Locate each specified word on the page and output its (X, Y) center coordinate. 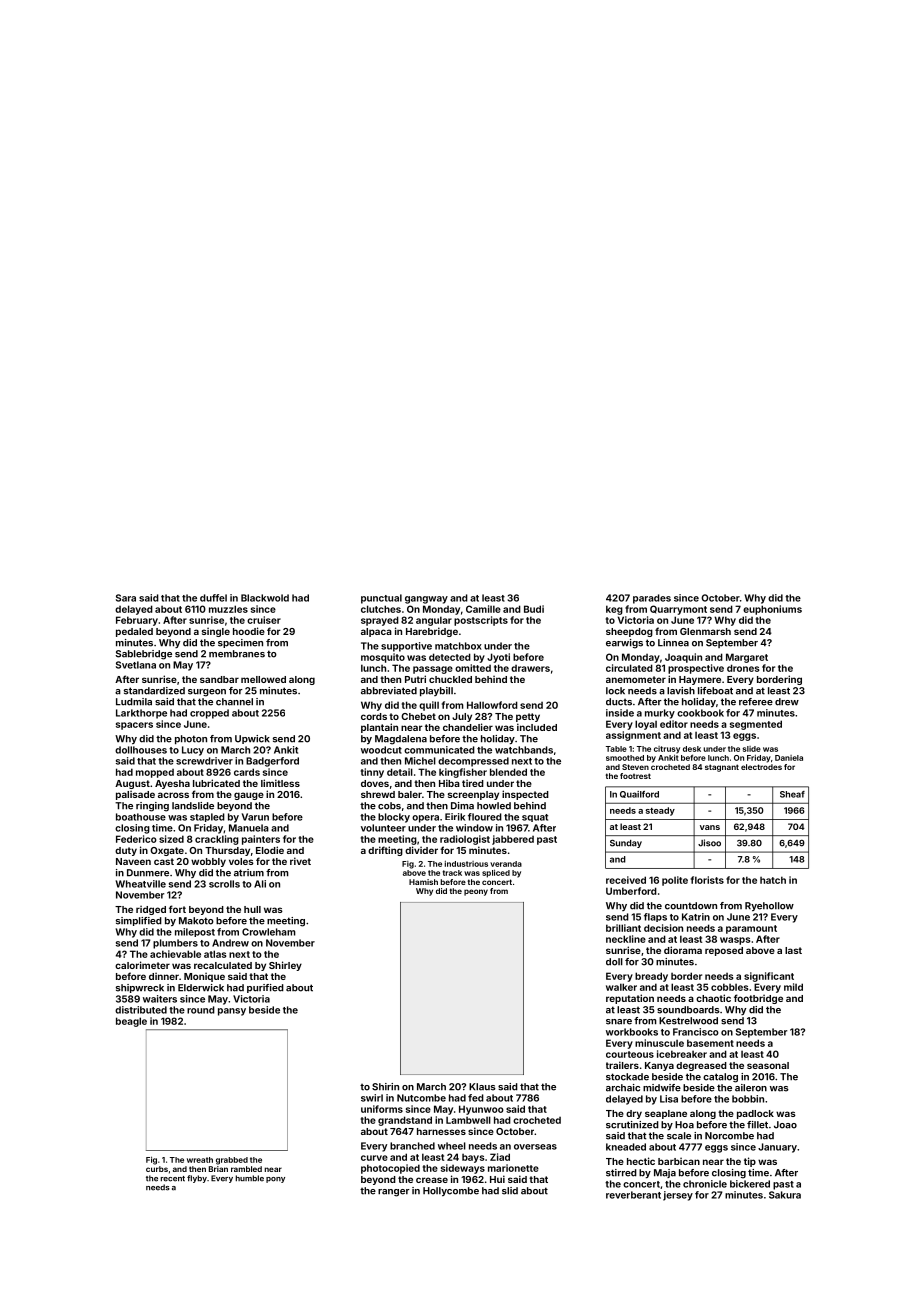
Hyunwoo (481, 1110)
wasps (735, 941)
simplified (139, 921)
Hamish (423, 882)
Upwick (252, 739)
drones (743, 668)
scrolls (224, 884)
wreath (200, 1160)
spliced (496, 873)
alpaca (376, 632)
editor (674, 724)
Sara (126, 598)
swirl (372, 1098)
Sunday (626, 844)
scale (679, 1136)
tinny (372, 773)
